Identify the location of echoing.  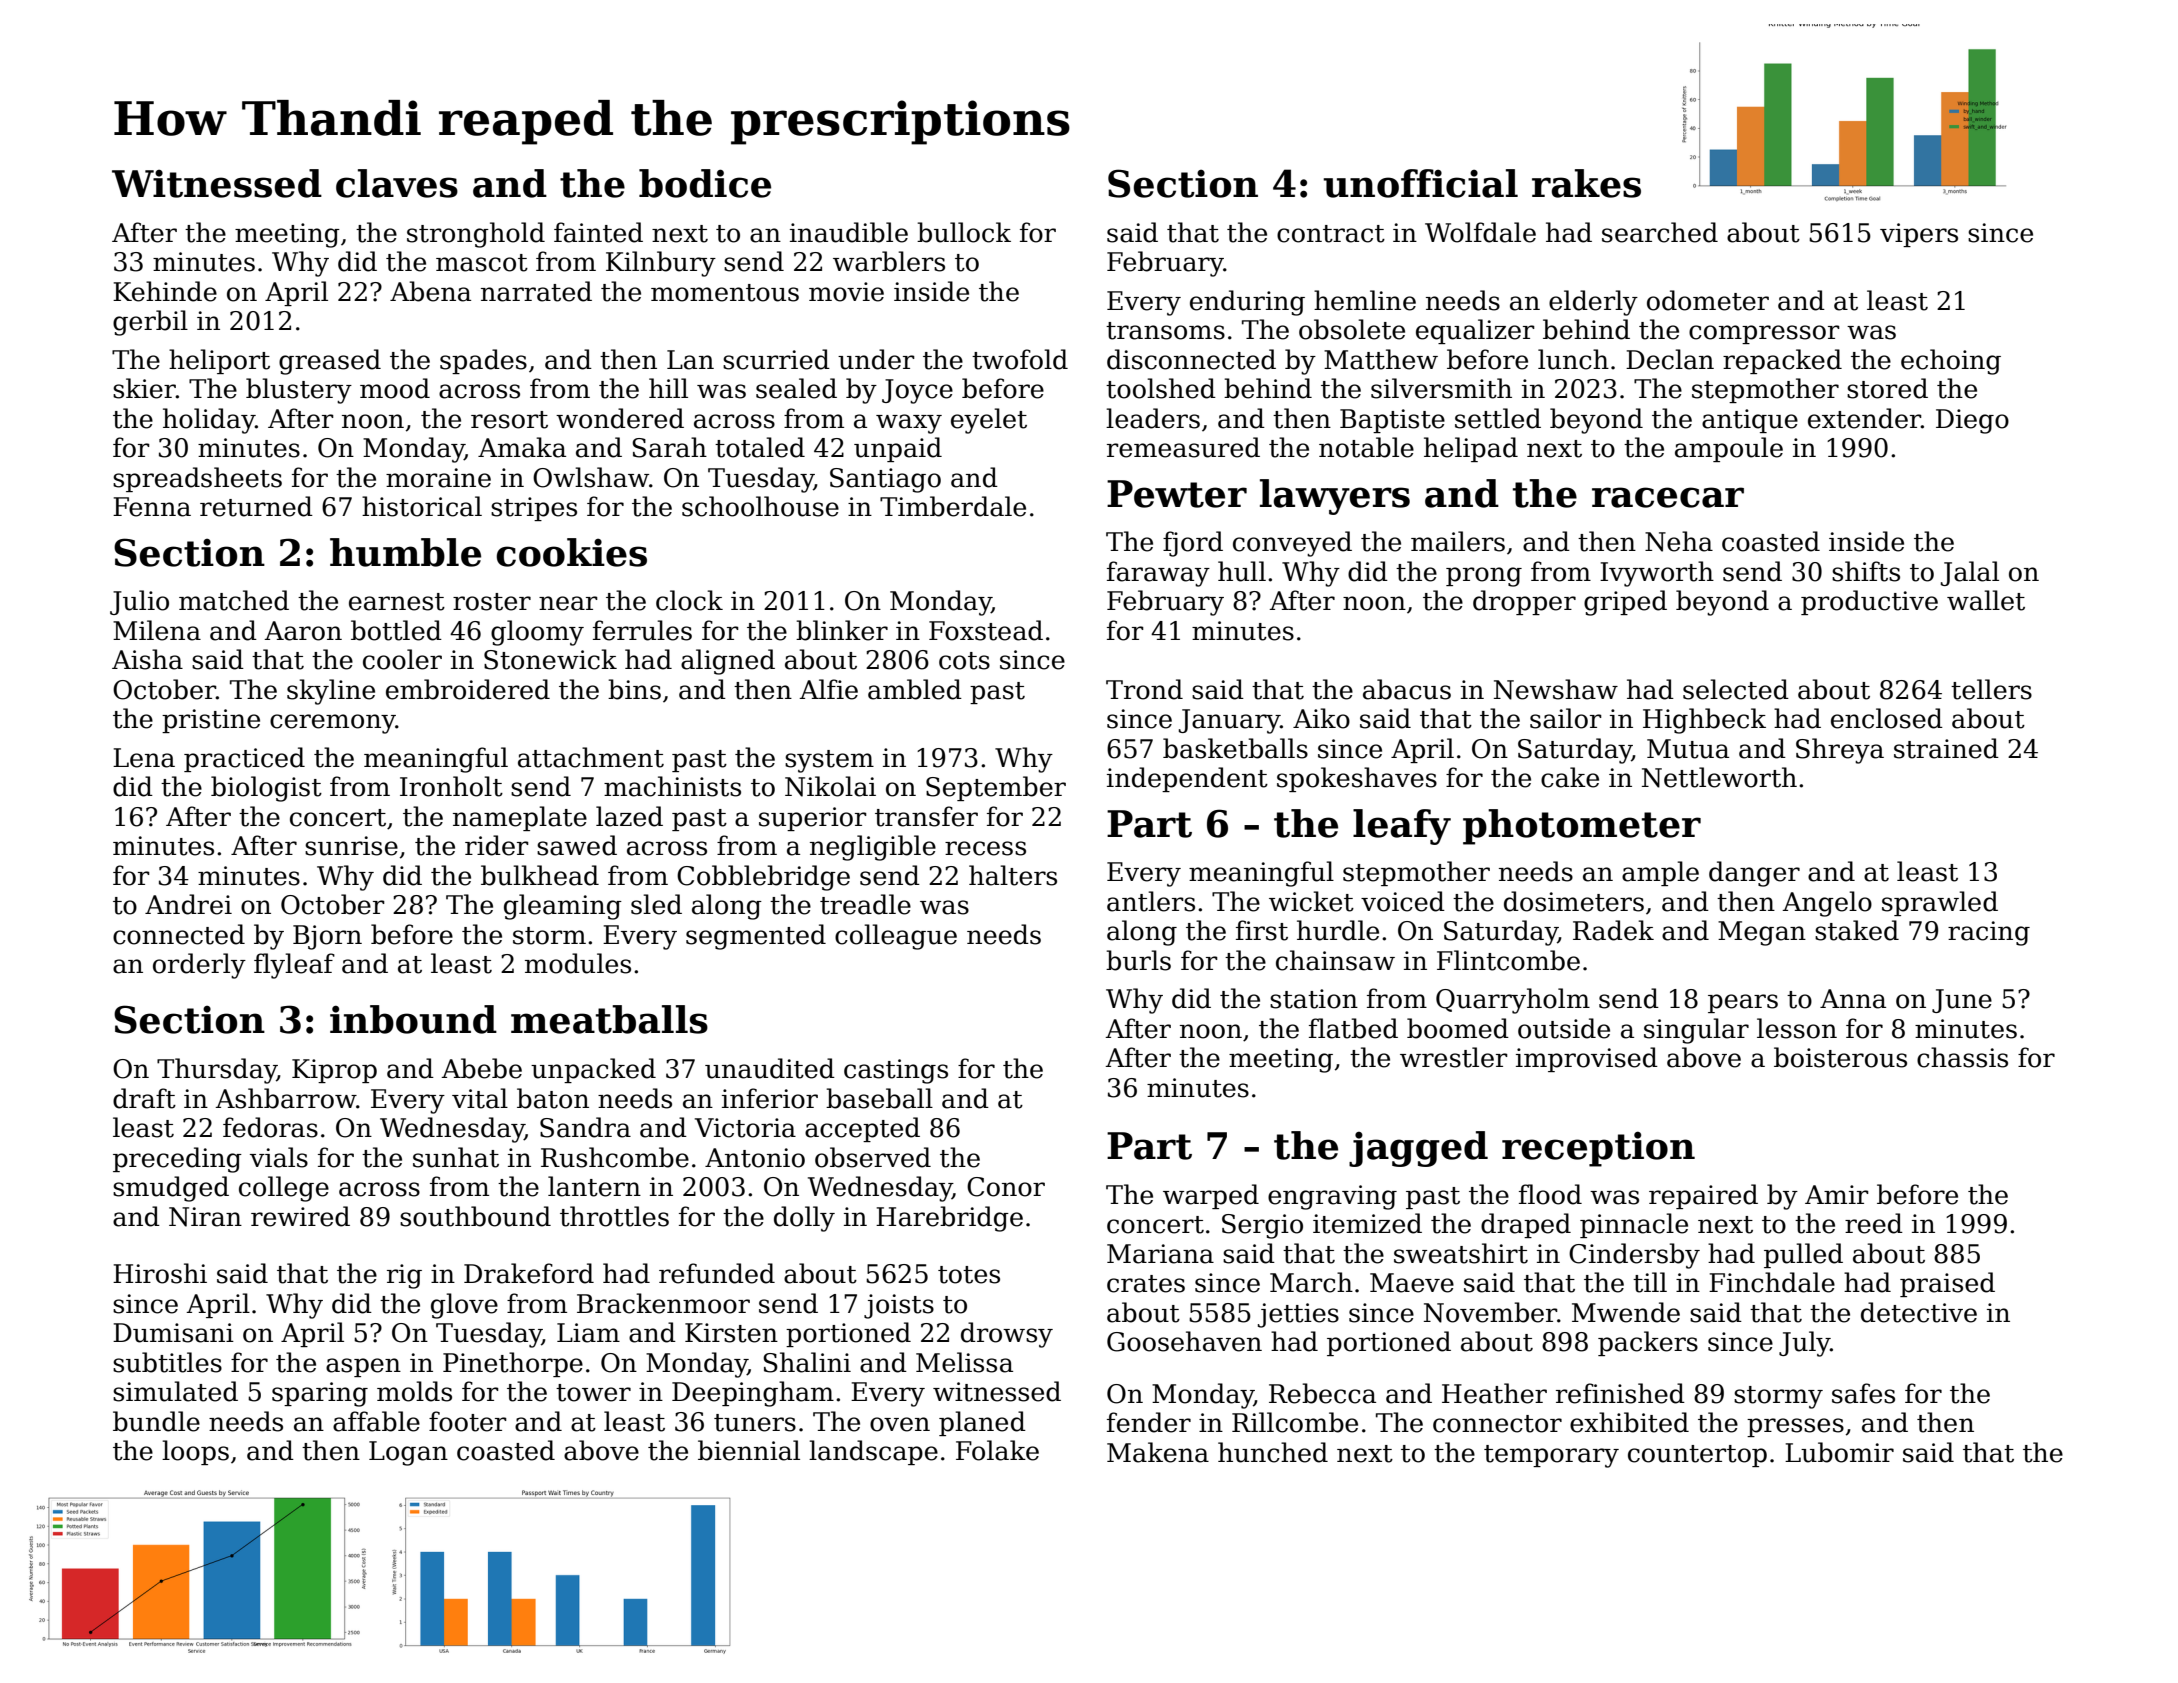
(1951, 362).
